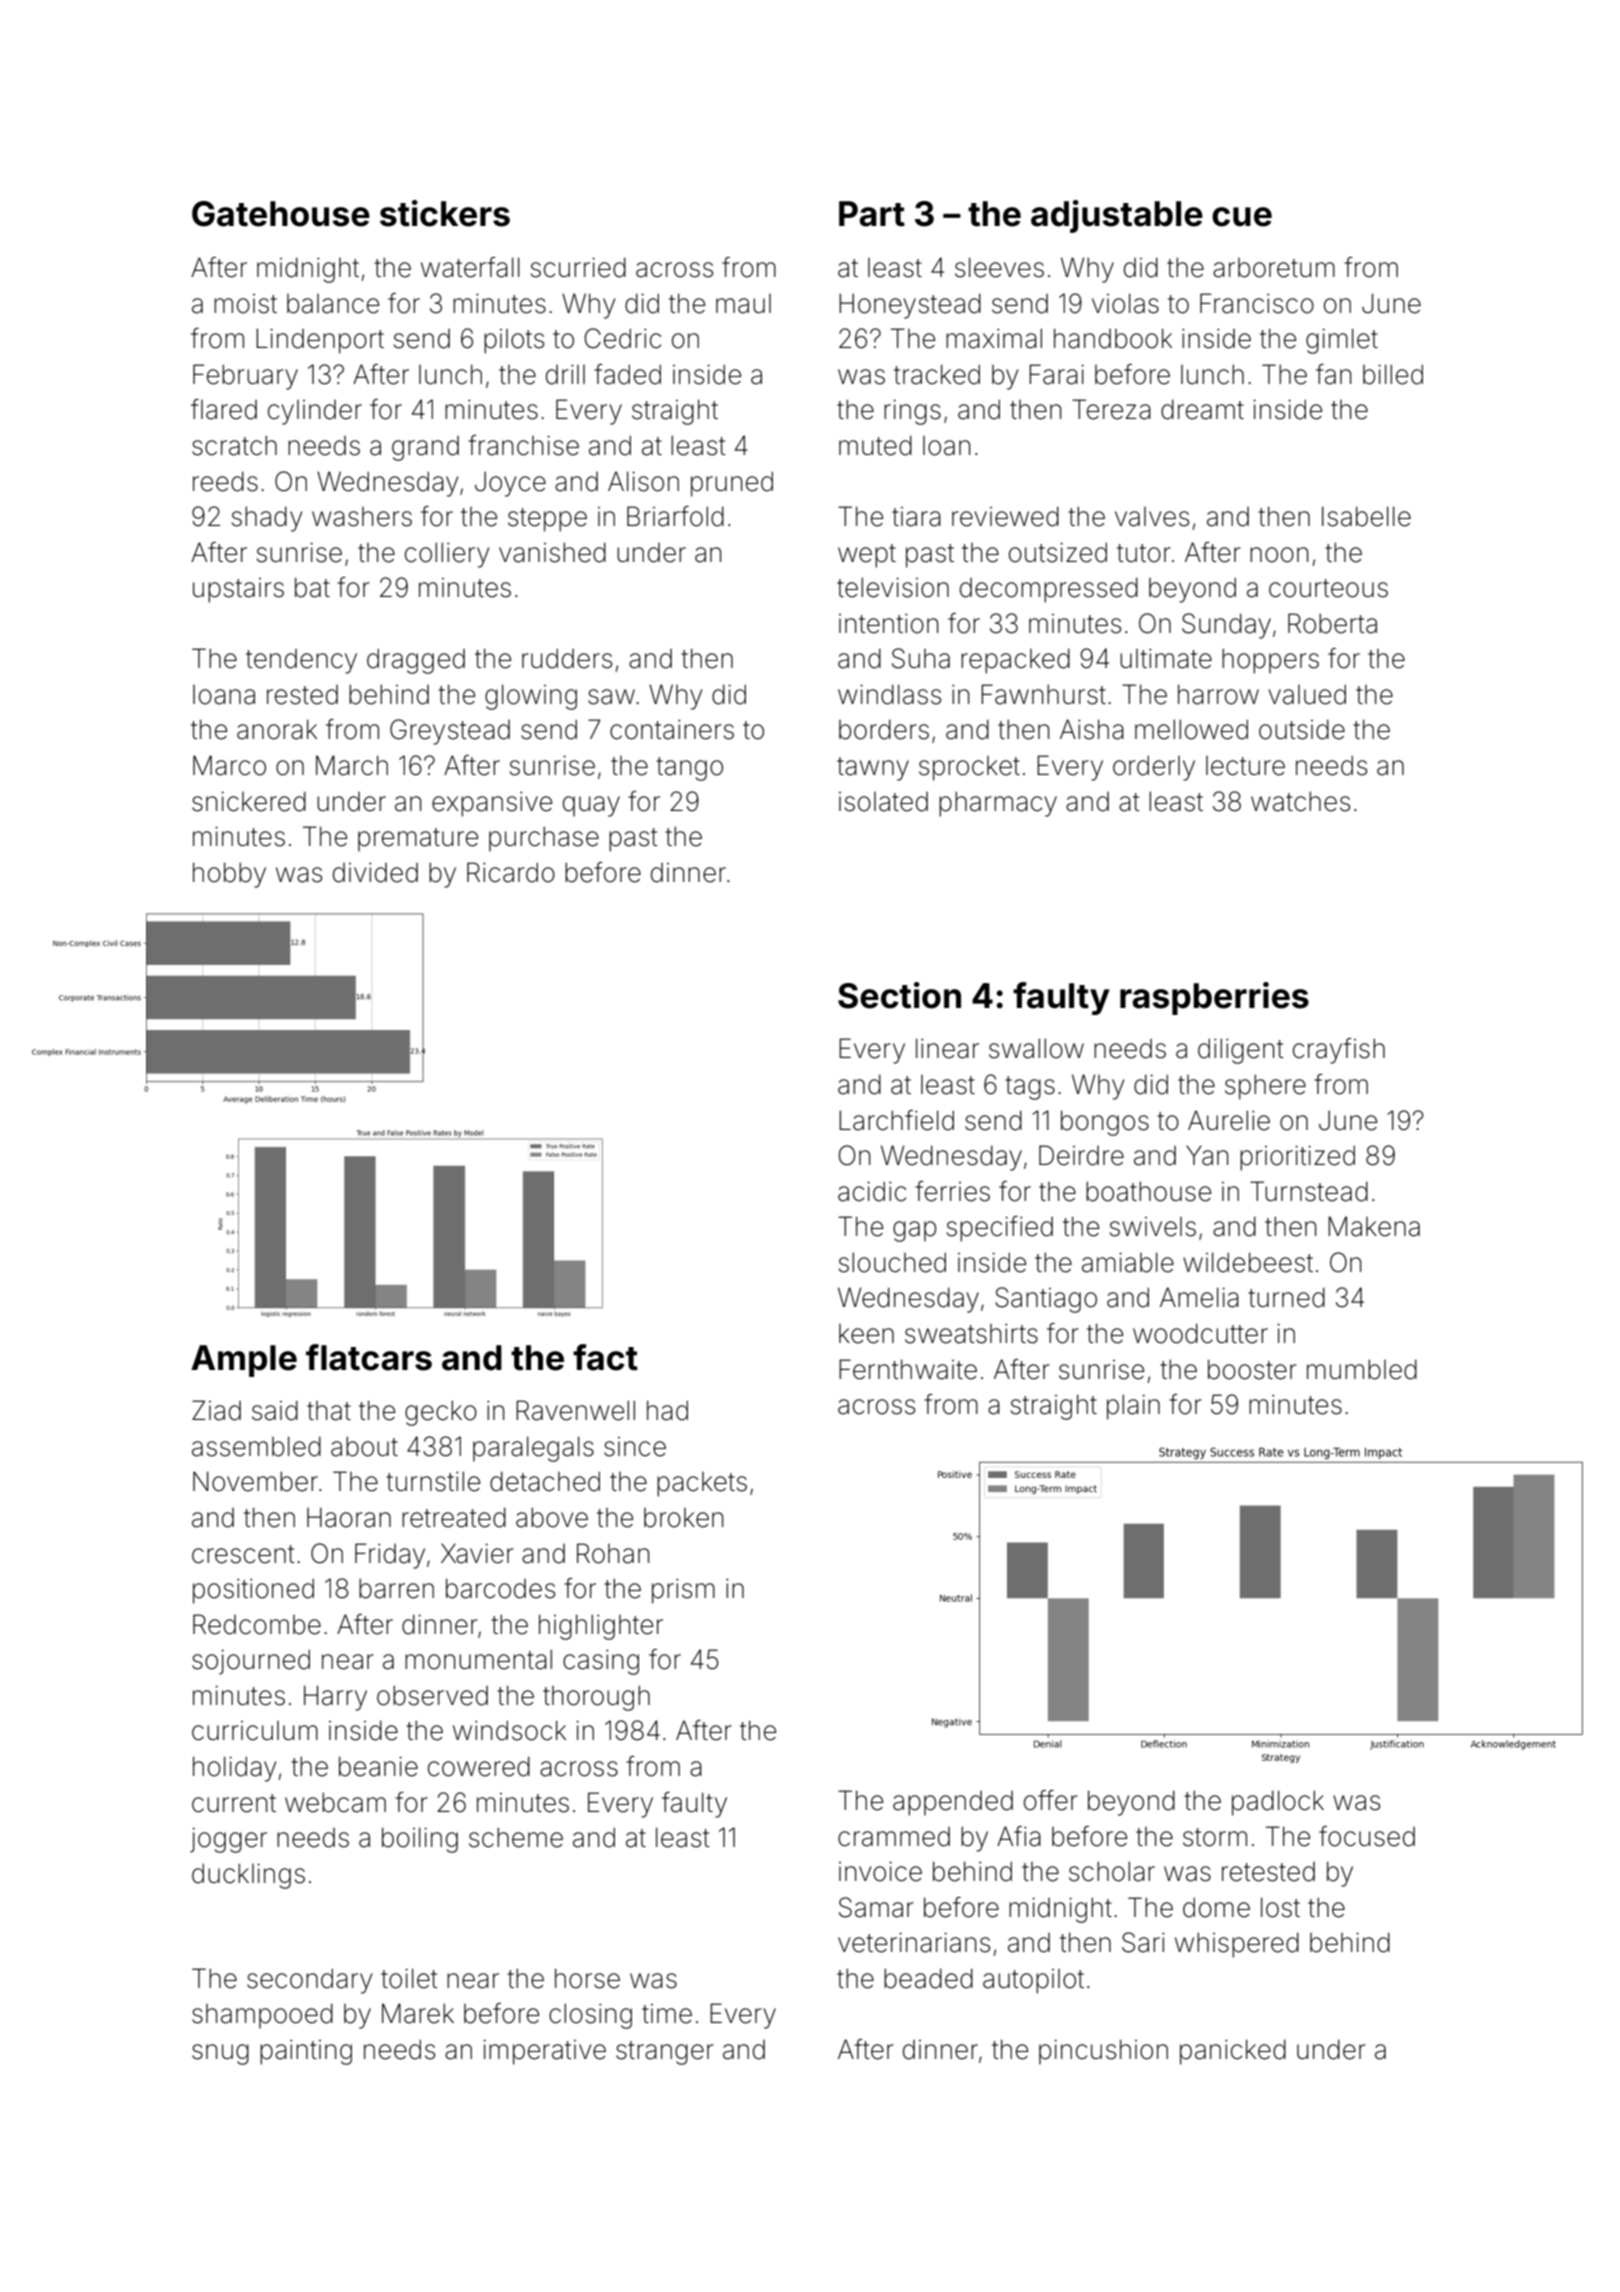 This image has width=1620, height=2292. What do you see at coordinates (255, 1731) in the image?
I see `curriculum` at bounding box center [255, 1731].
